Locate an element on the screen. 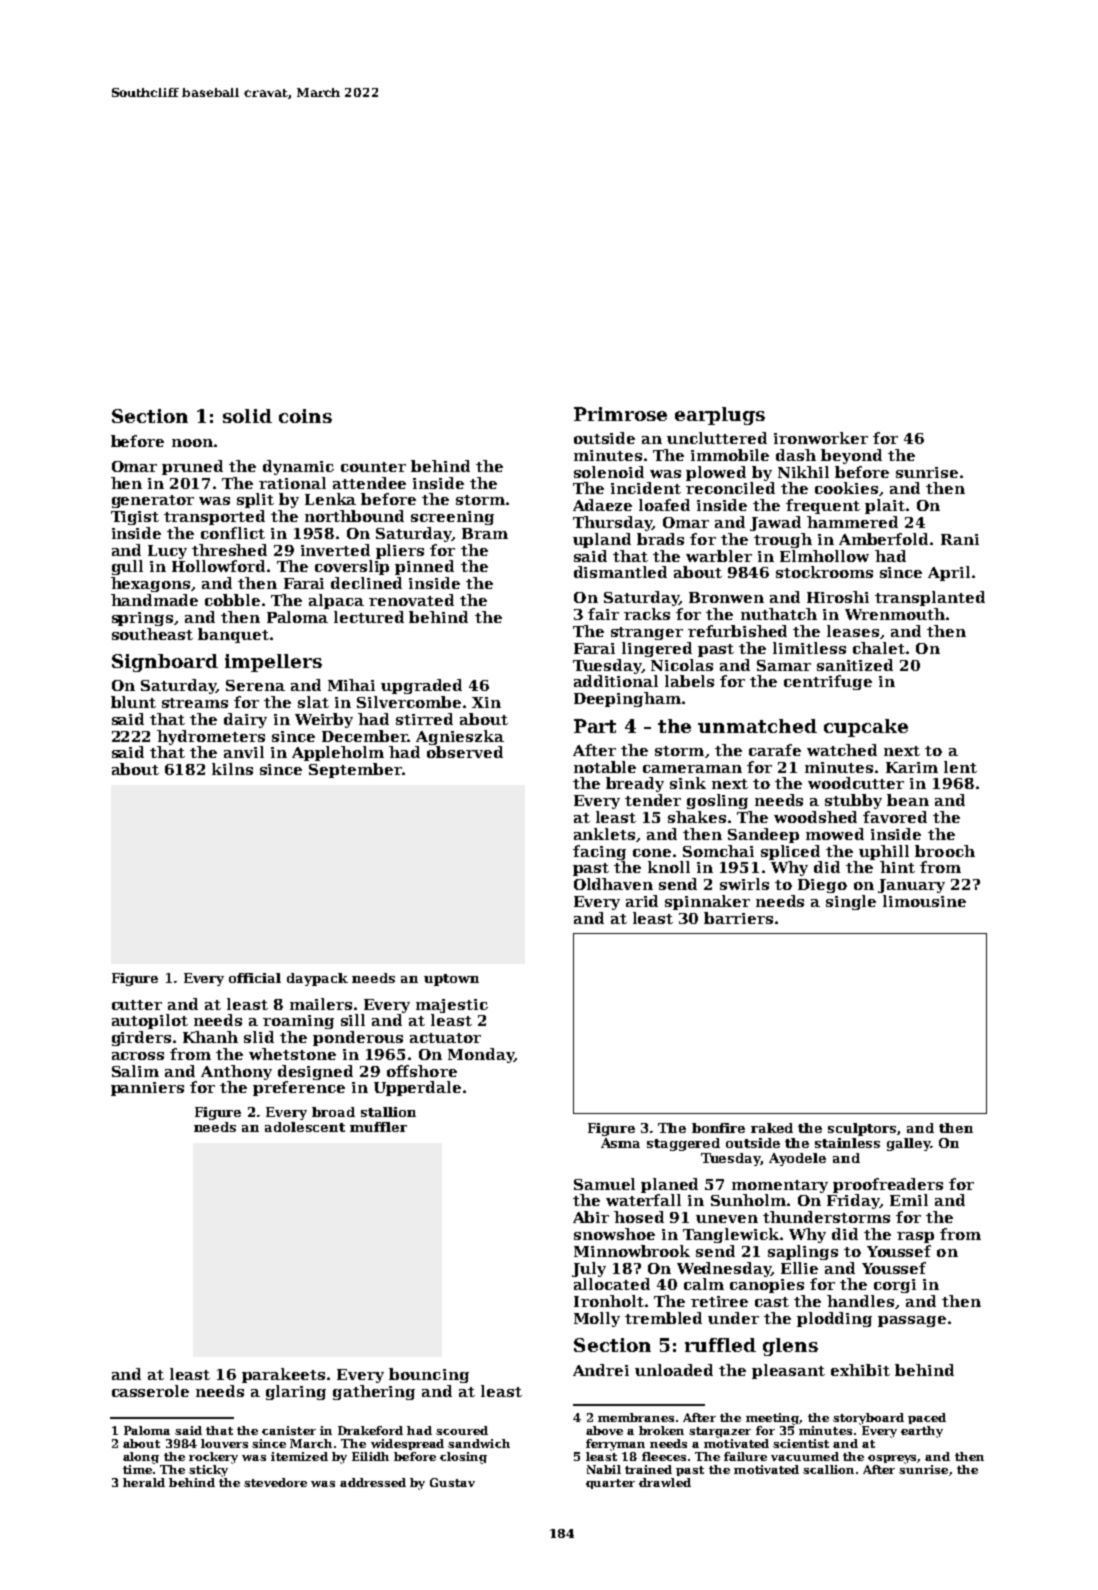 The image size is (1098, 1590). galley is located at coordinates (908, 1144).
